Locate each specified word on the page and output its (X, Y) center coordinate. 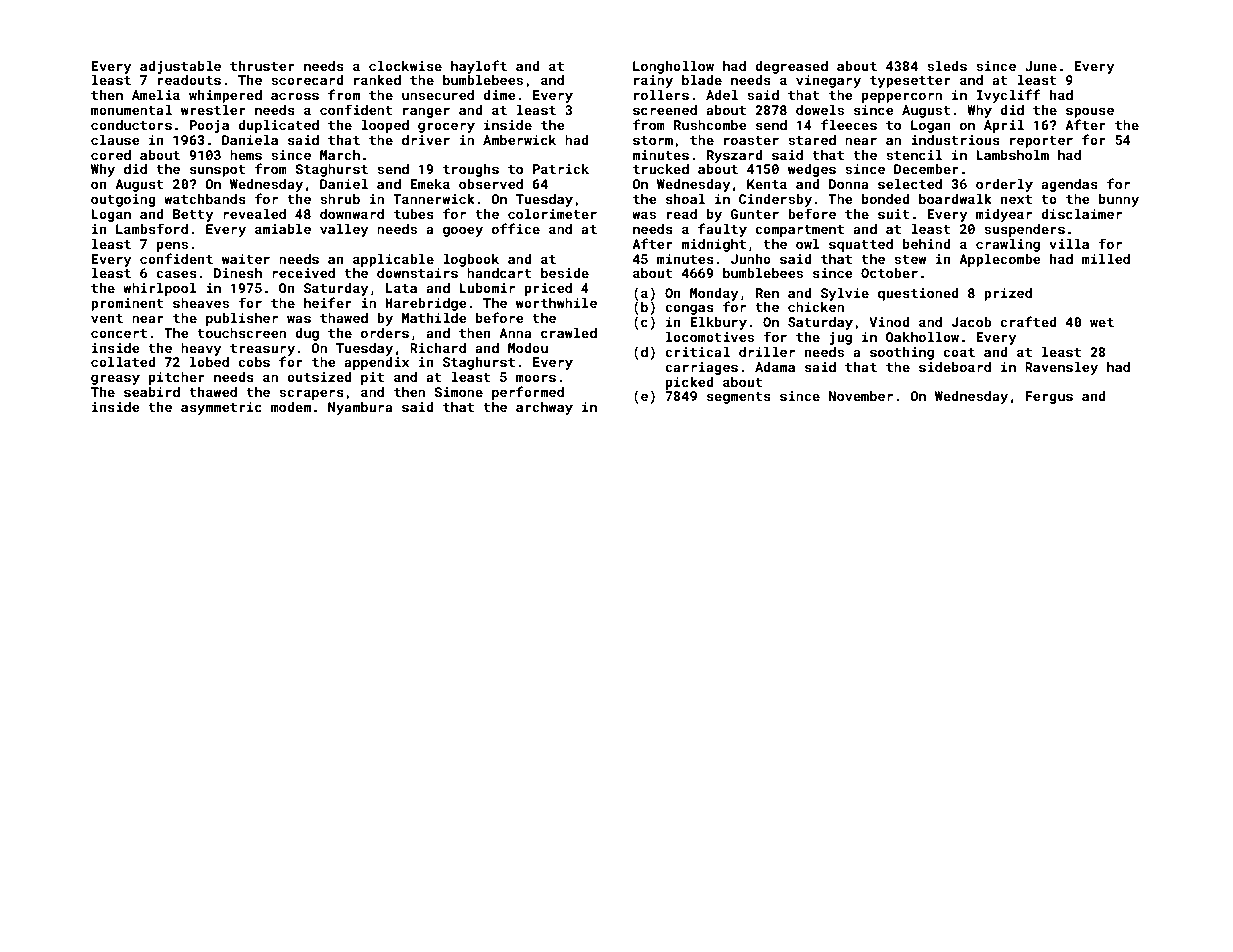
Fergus (1049, 397)
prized (1008, 294)
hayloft (479, 67)
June (1041, 66)
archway (544, 408)
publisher (242, 319)
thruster (262, 66)
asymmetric (221, 408)
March (340, 155)
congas (689, 309)
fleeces (849, 124)
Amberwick (519, 140)
